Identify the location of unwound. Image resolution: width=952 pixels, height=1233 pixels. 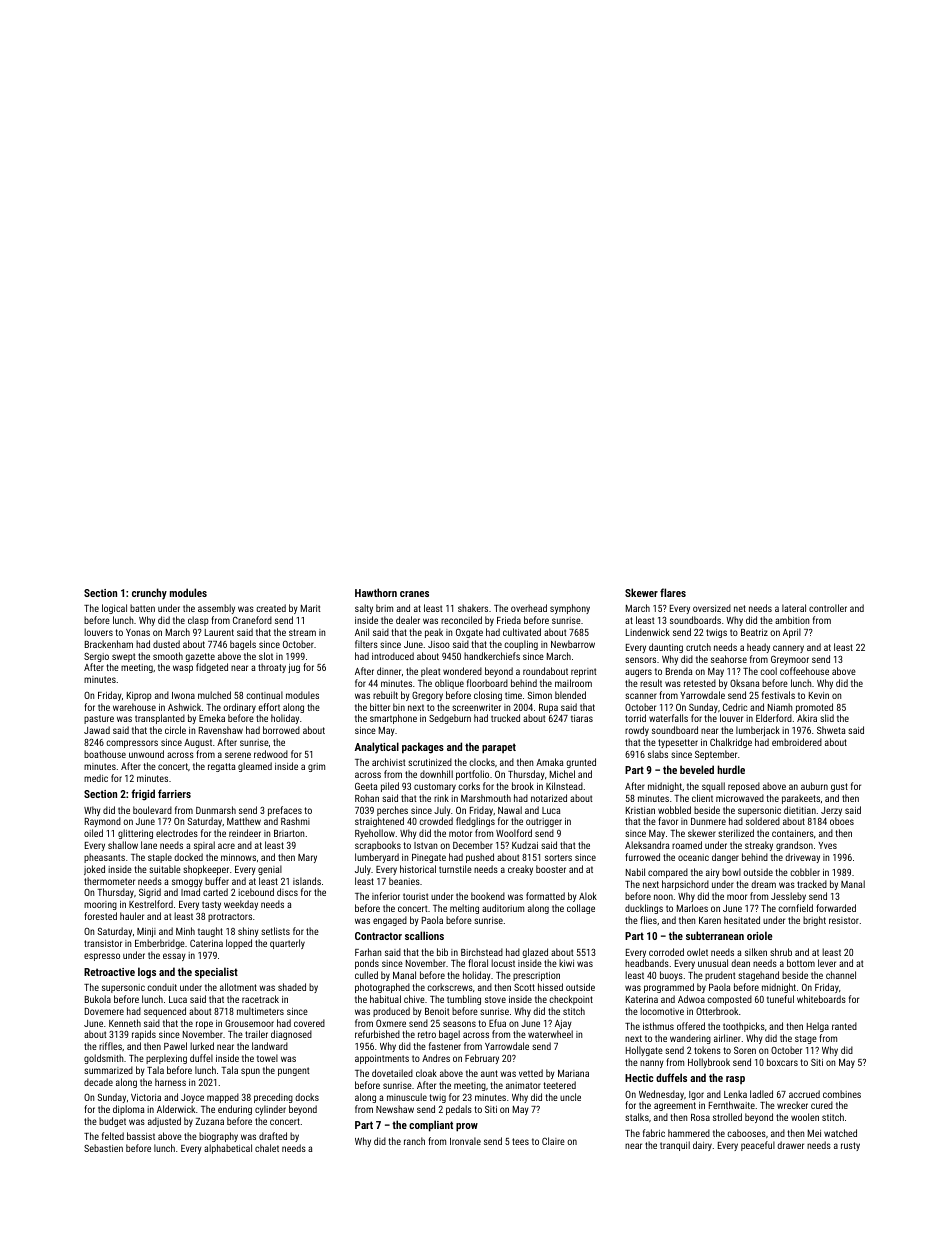
(146, 754).
